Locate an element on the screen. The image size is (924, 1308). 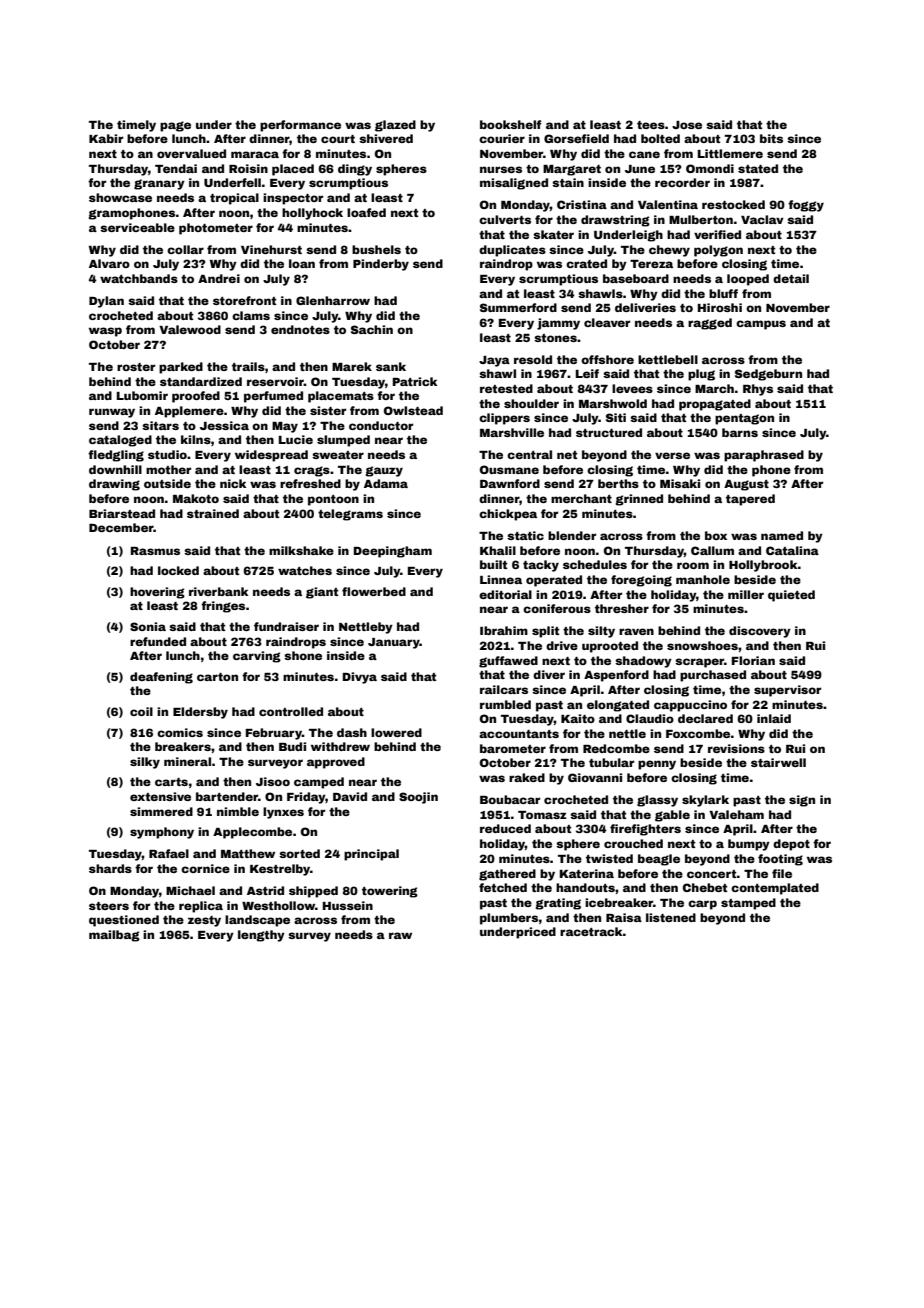
Adama is located at coordinates (386, 483).
